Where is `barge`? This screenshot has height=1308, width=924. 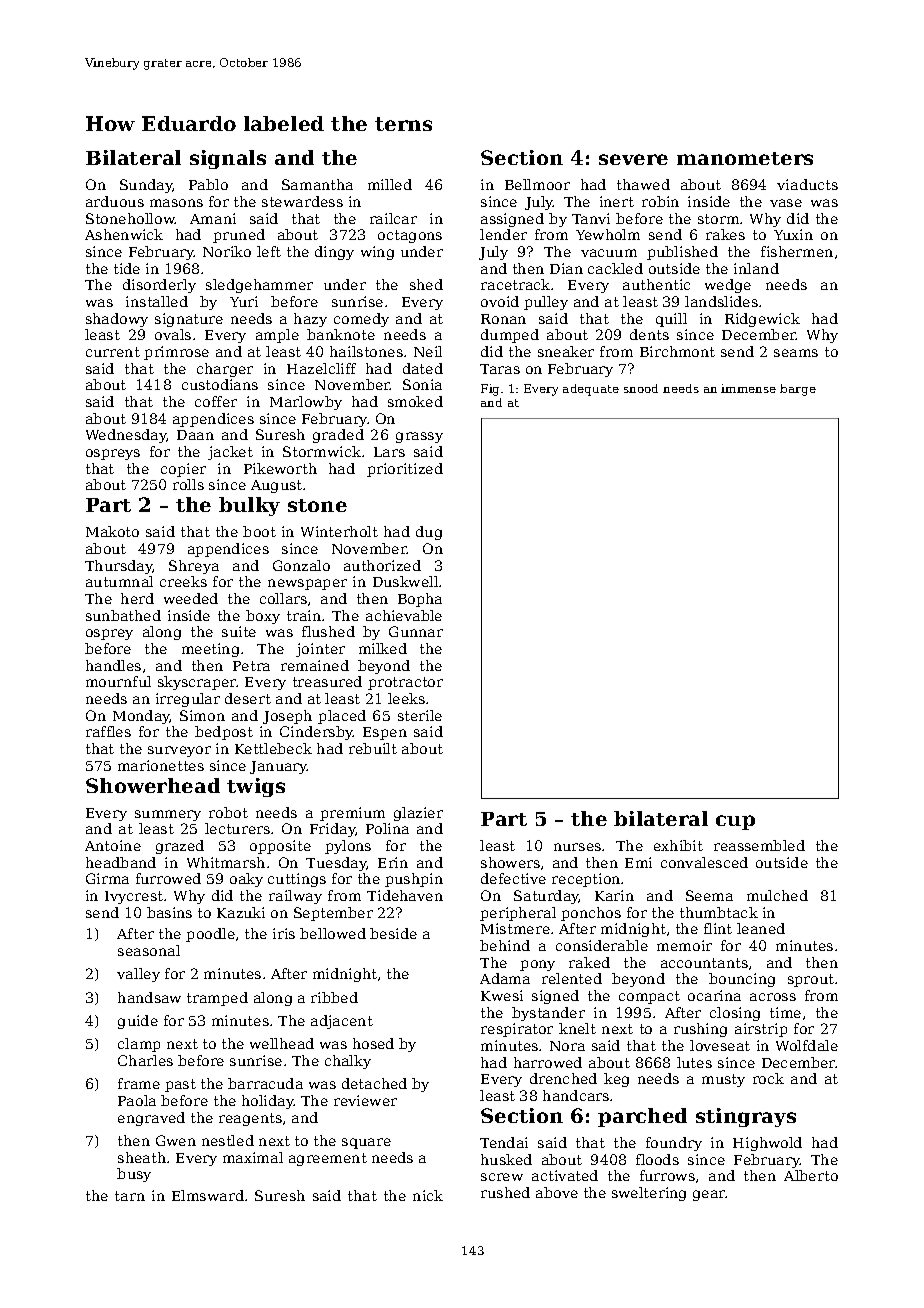 barge is located at coordinates (798, 390).
